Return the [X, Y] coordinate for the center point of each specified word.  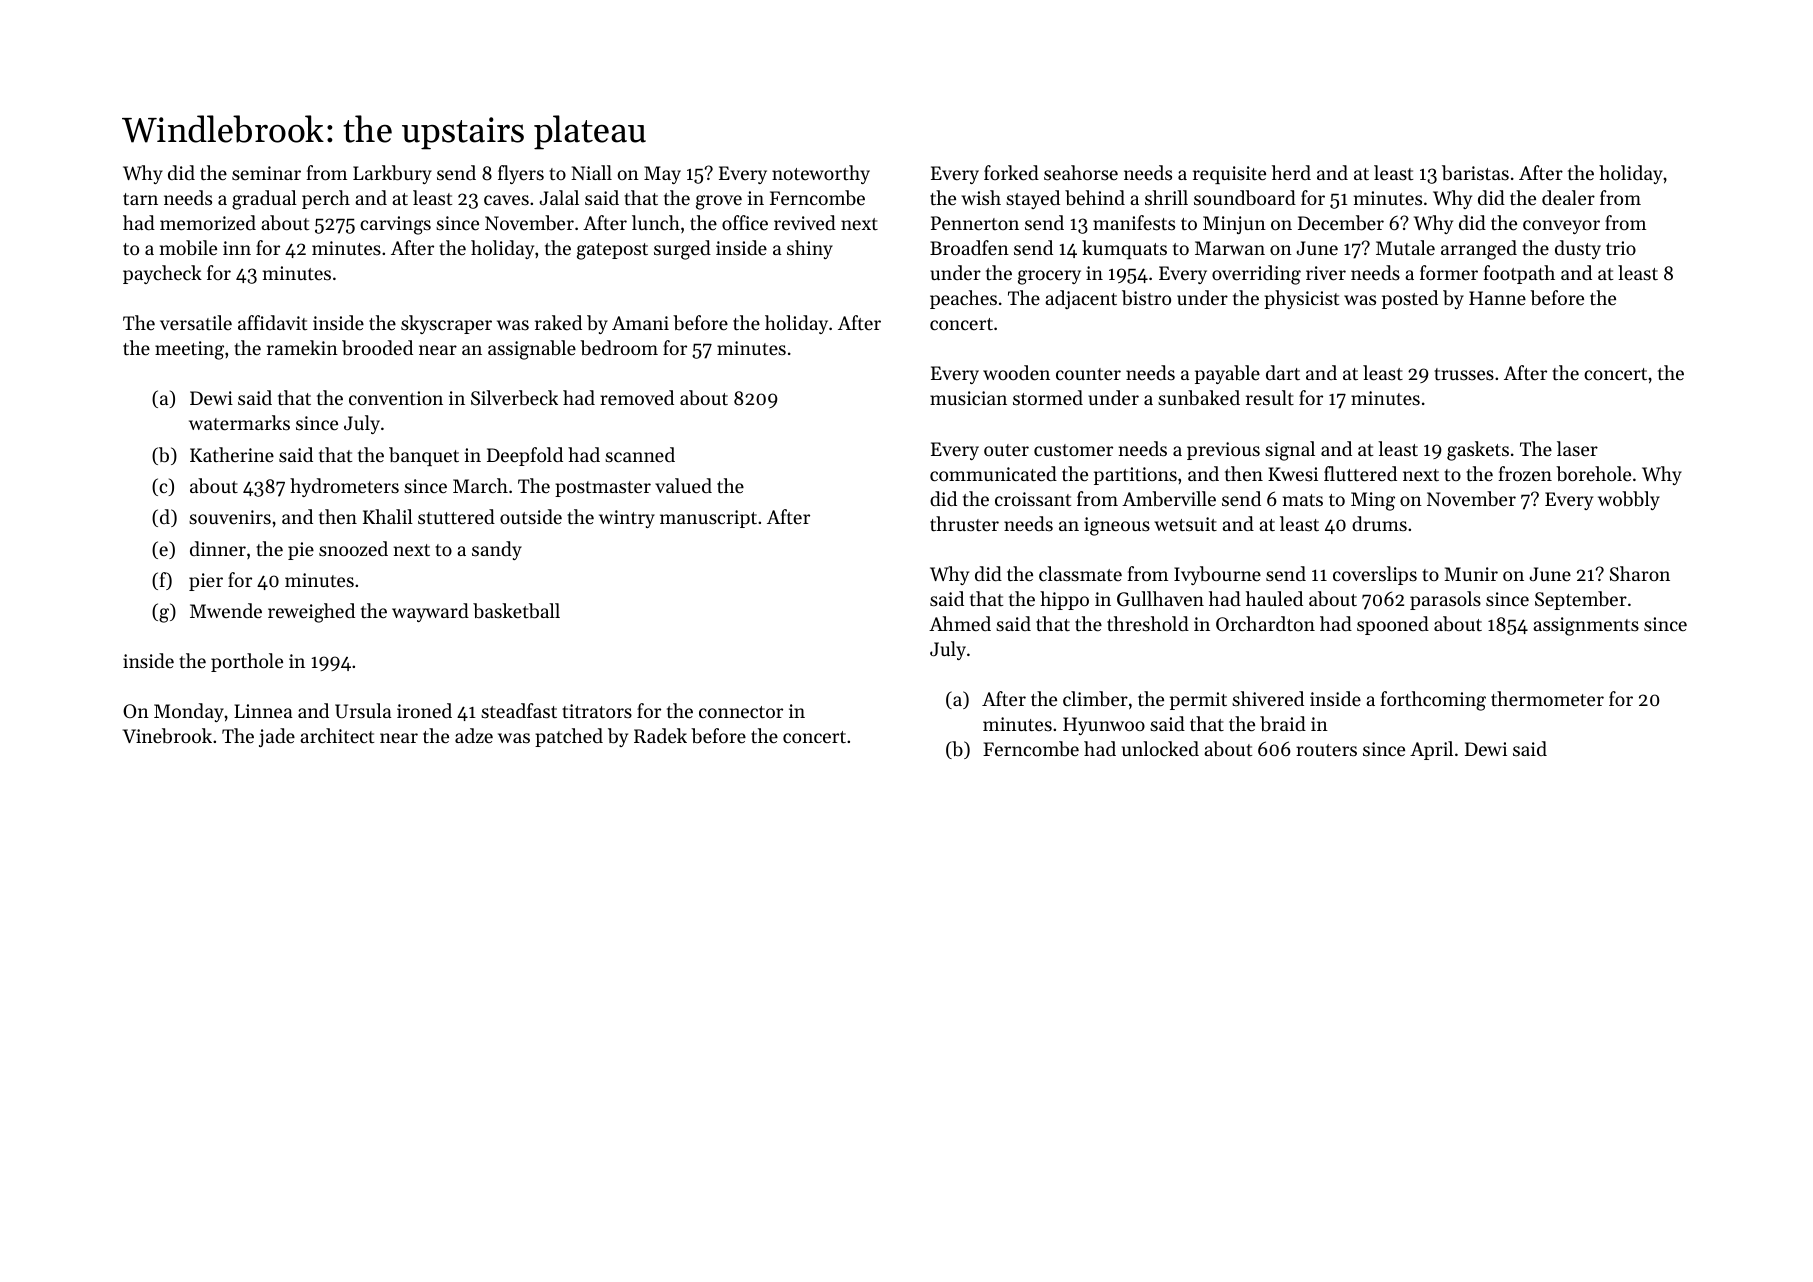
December [1341, 223]
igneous [1117, 526]
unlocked [1160, 748]
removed [637, 397]
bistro [1146, 298]
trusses [1464, 374]
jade [277, 737]
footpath [1519, 274]
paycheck [162, 274]
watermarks [239, 422]
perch [326, 199]
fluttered [1360, 473]
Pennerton [975, 223]
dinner [218, 548]
